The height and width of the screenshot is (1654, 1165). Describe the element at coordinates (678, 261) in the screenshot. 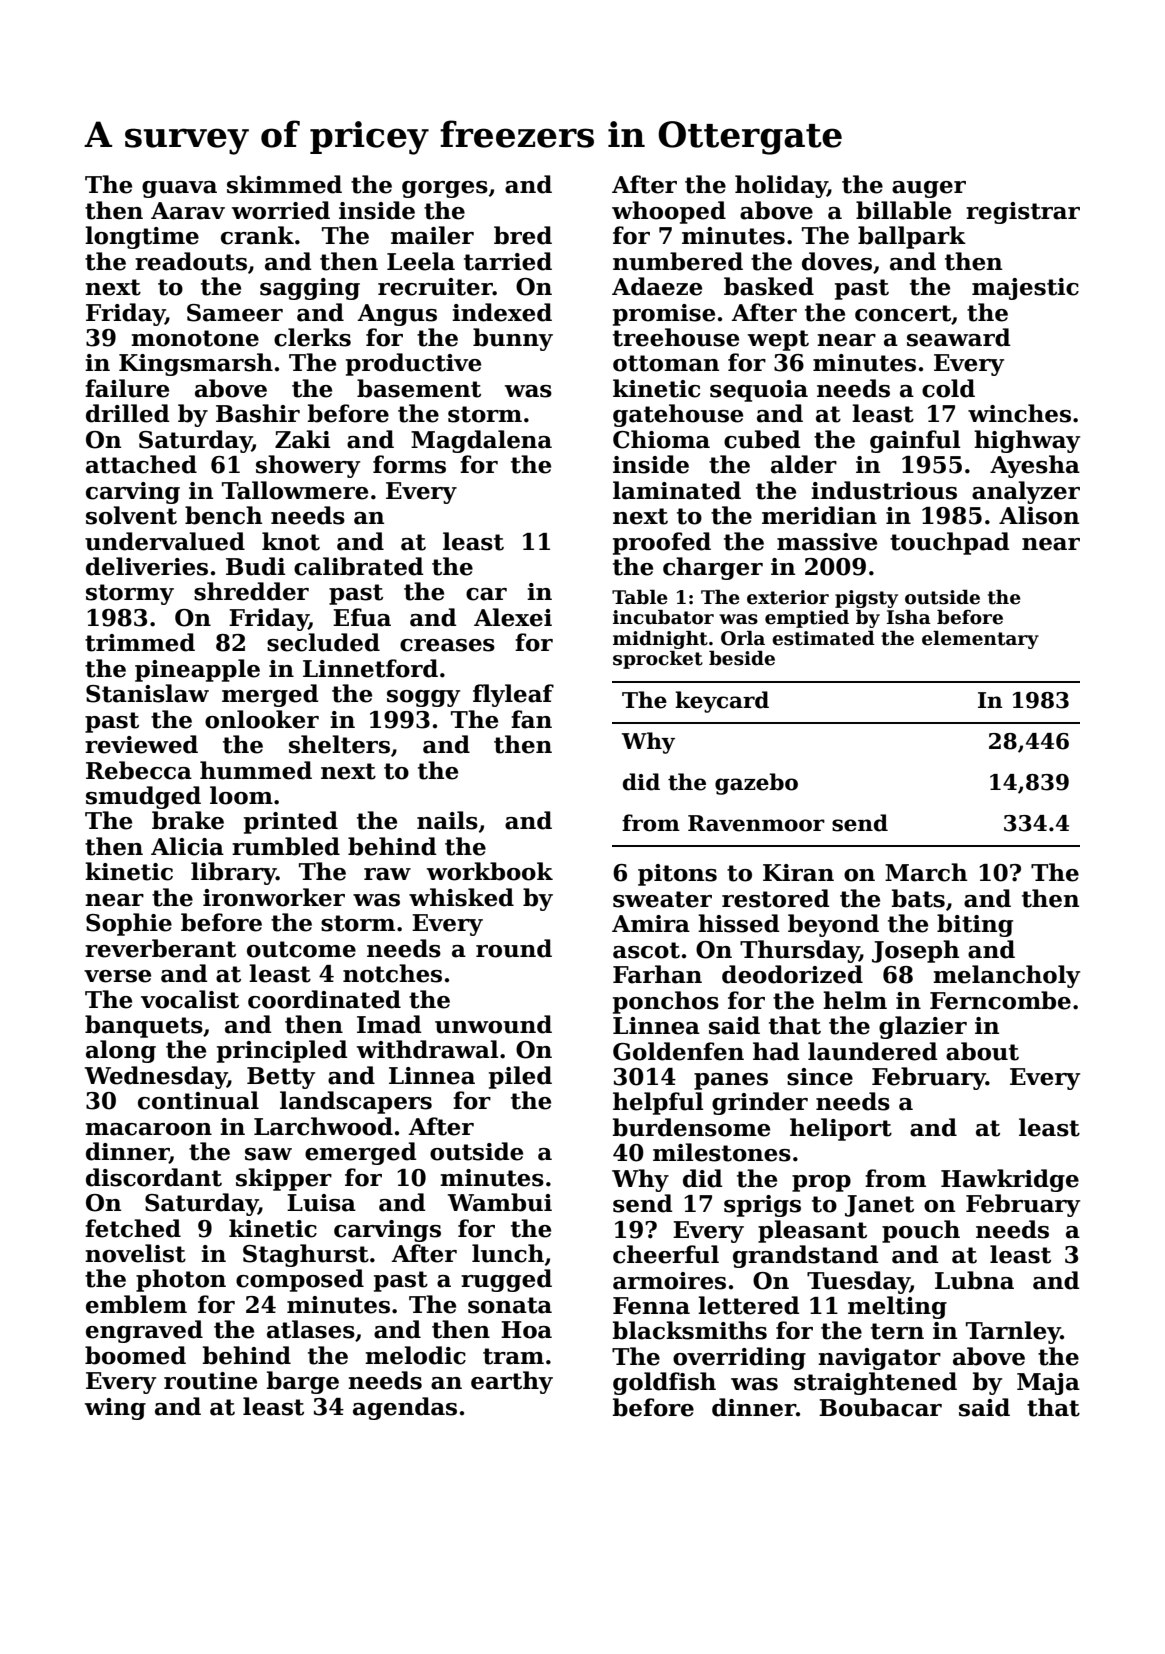

I see `numbered` at that location.
